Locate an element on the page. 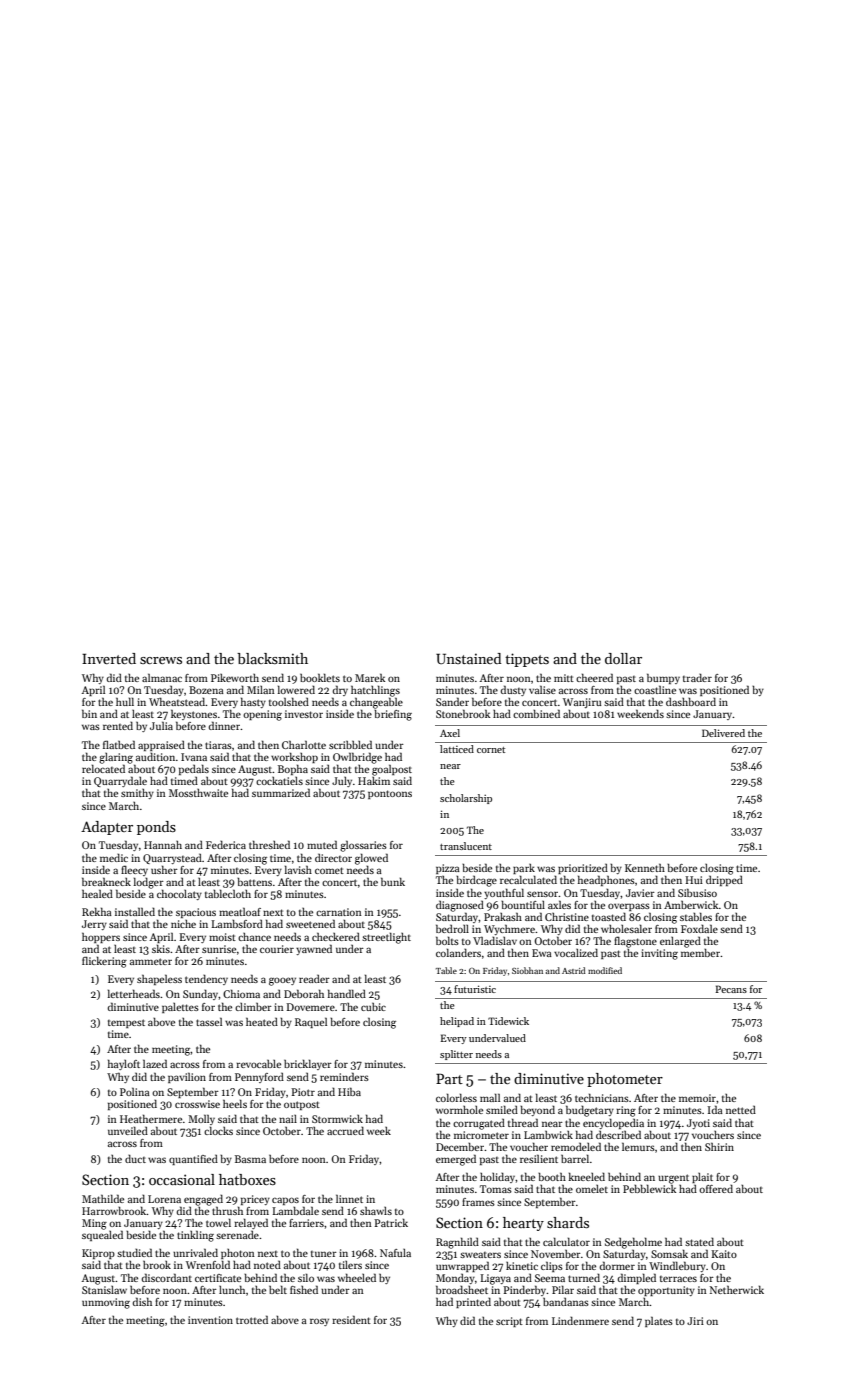  dripped is located at coordinates (724, 881).
